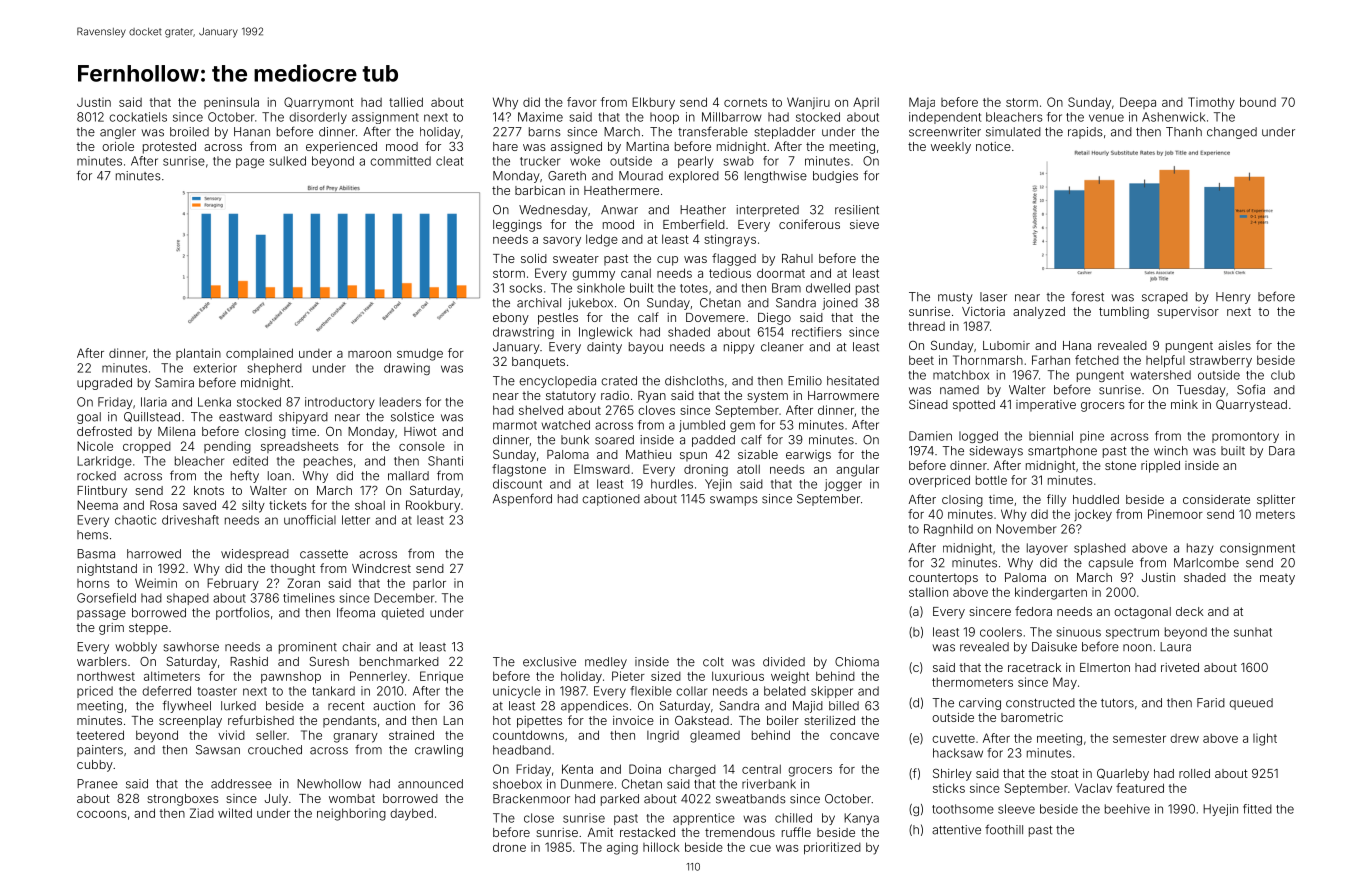 The image size is (1372, 887). I want to click on page, so click(250, 163).
